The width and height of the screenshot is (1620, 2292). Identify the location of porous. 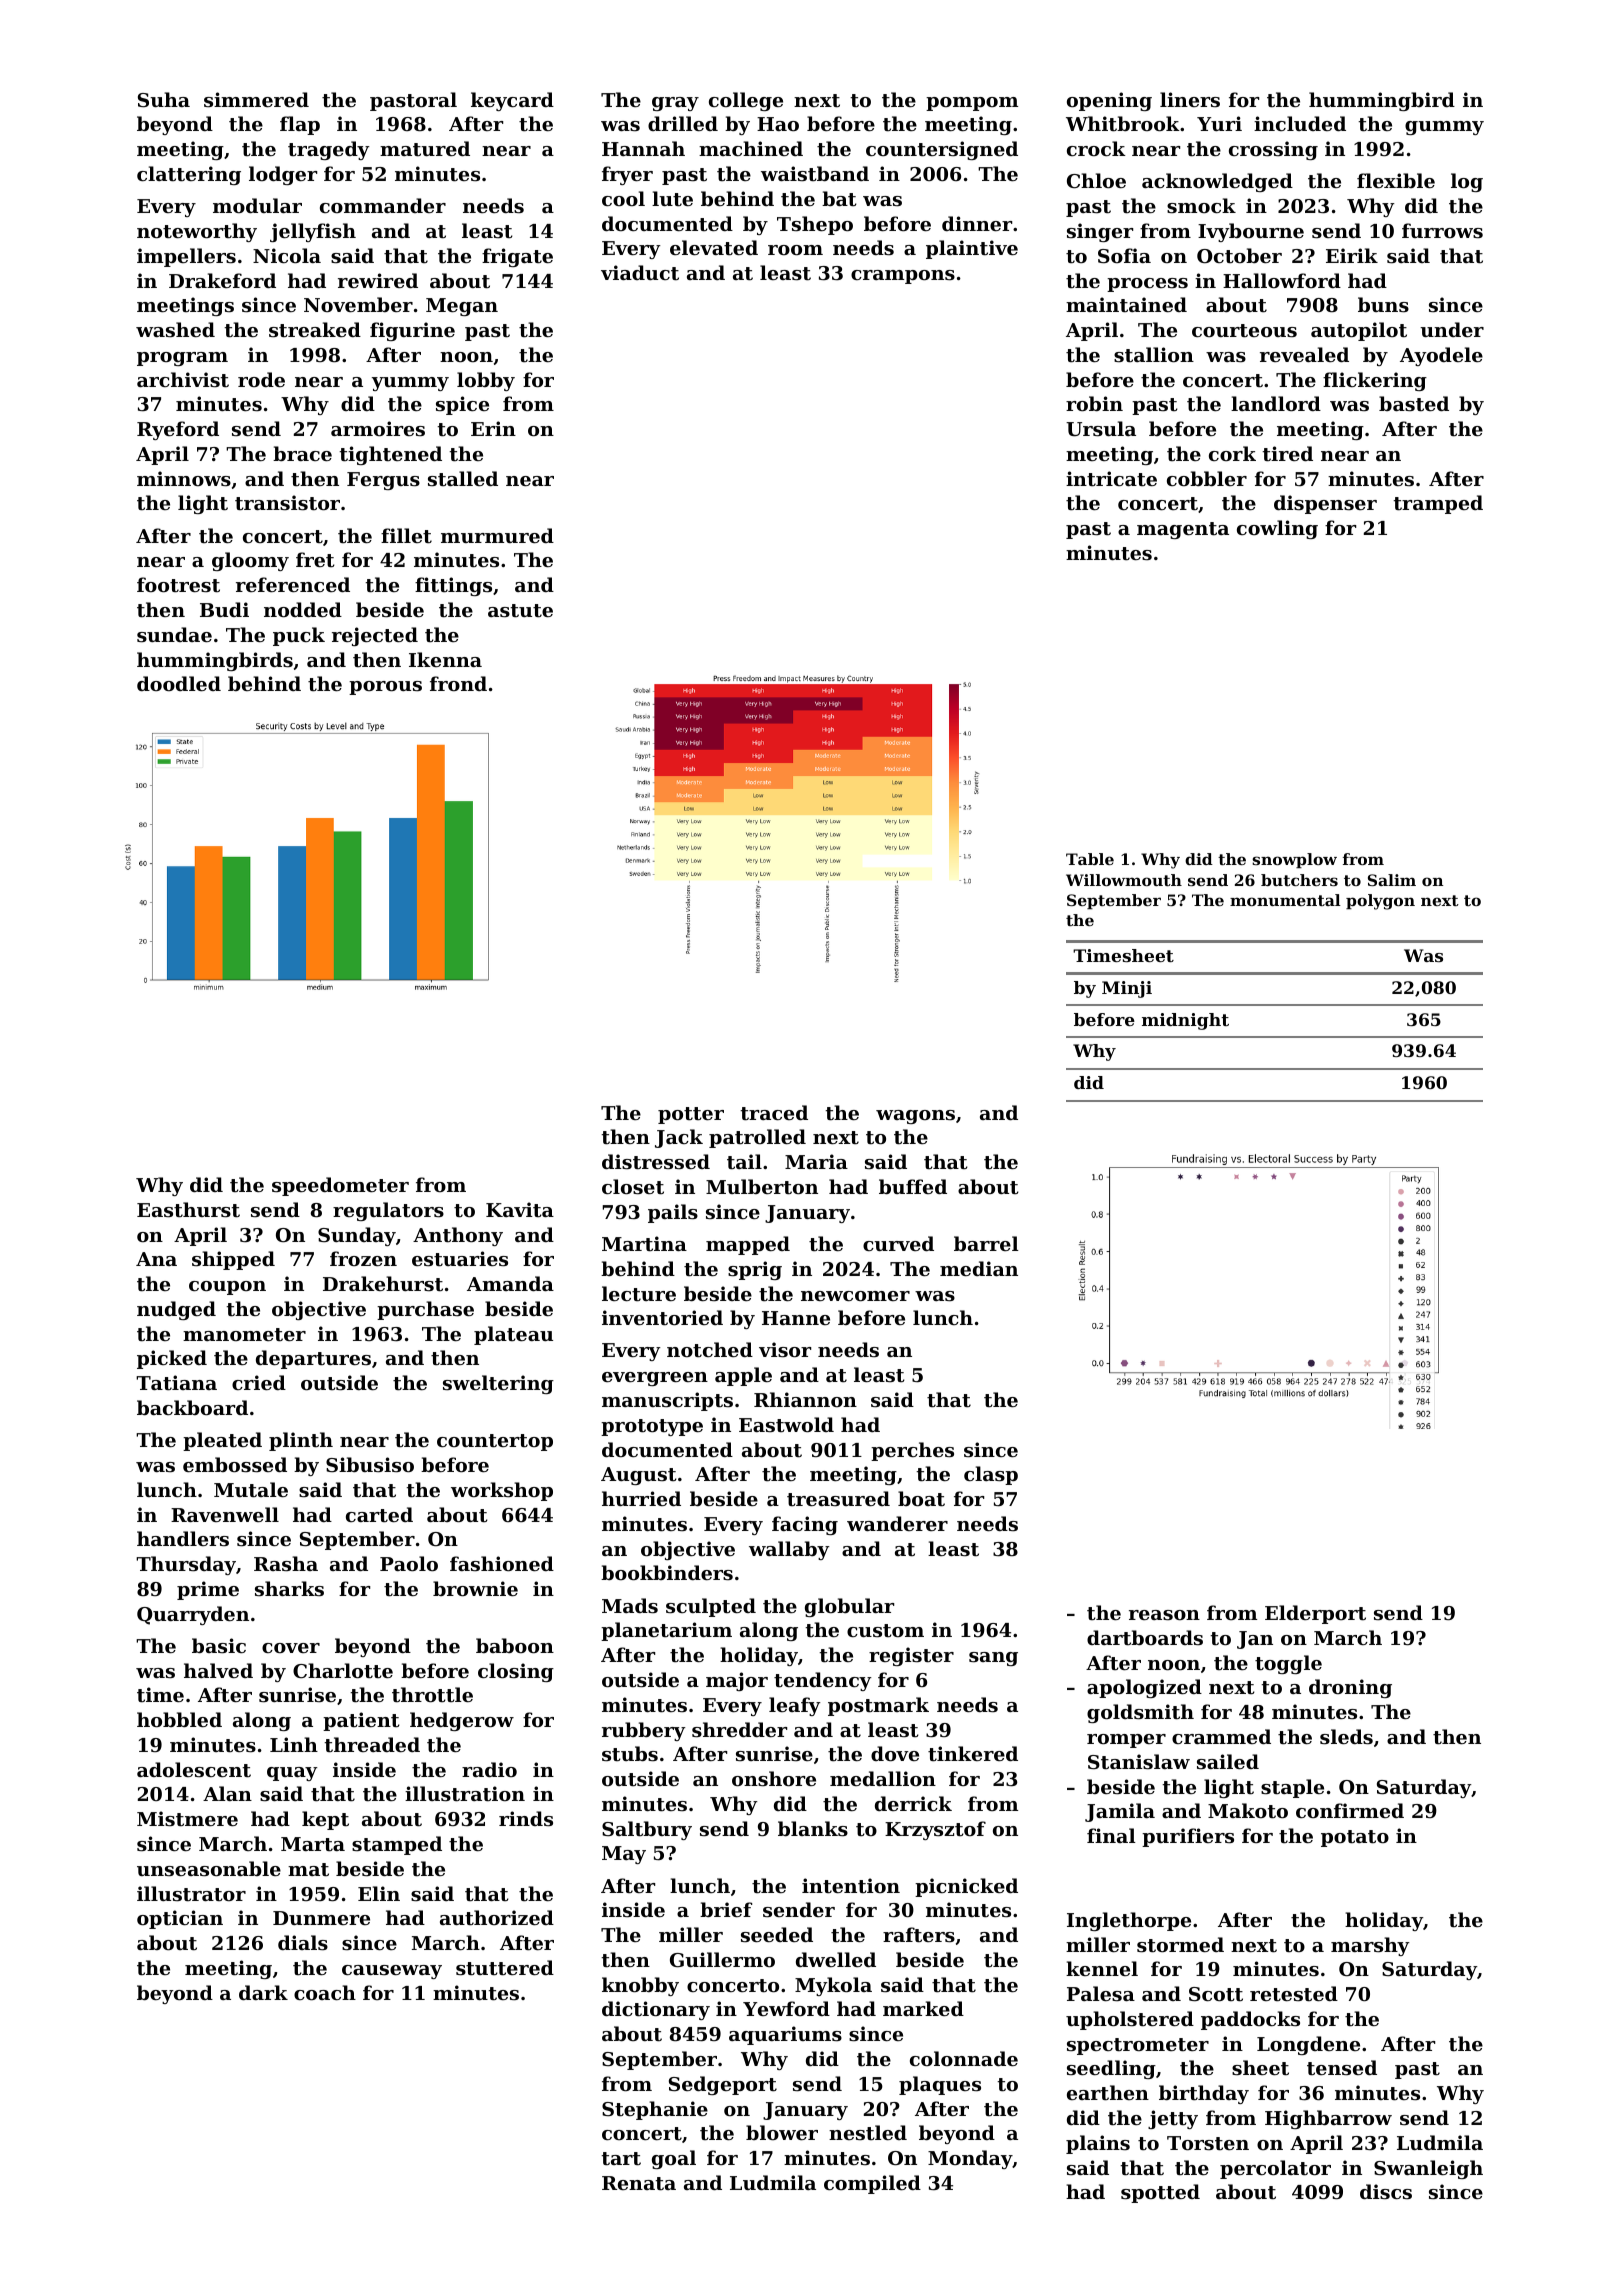
(385, 688).
